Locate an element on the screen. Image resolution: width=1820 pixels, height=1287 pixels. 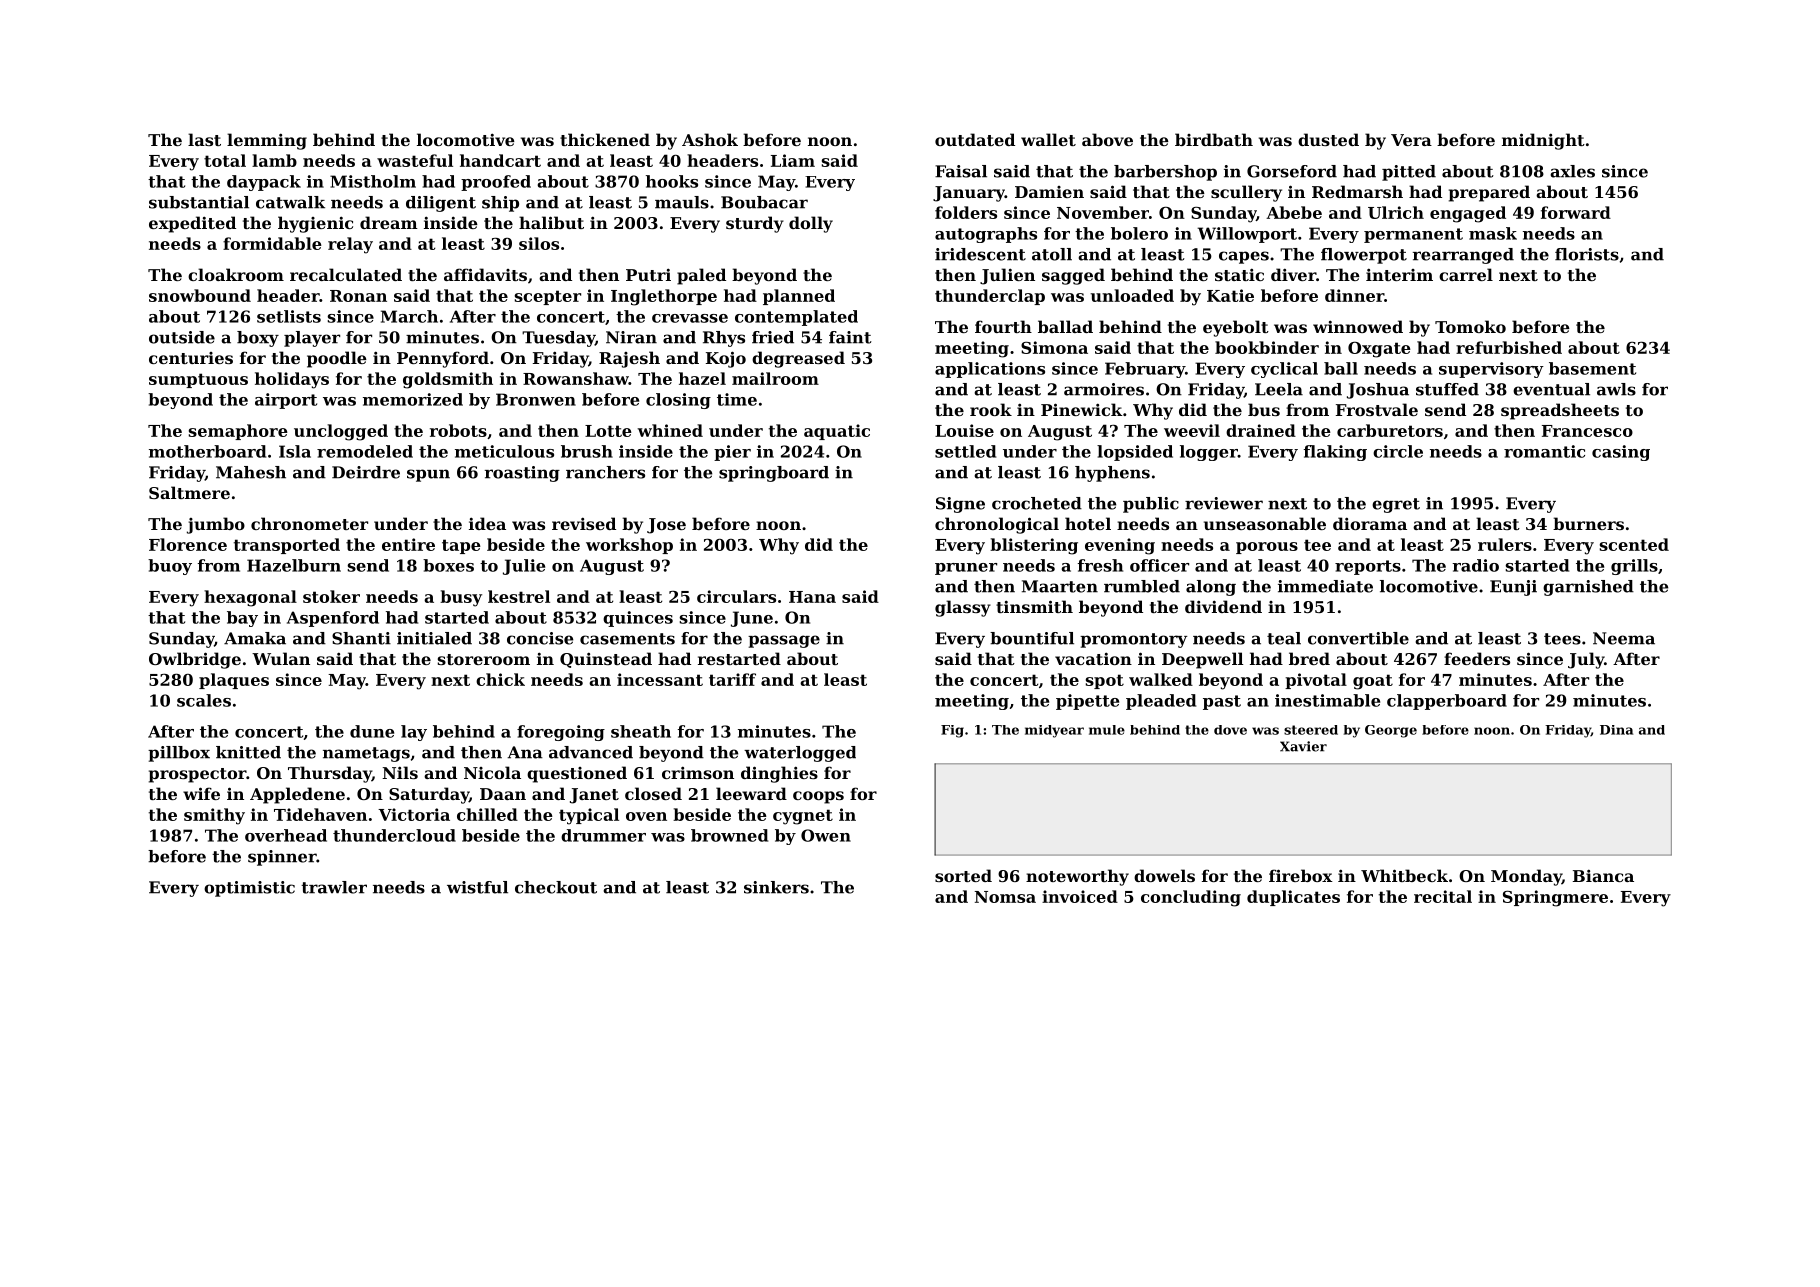
relay is located at coordinates (350, 245).
